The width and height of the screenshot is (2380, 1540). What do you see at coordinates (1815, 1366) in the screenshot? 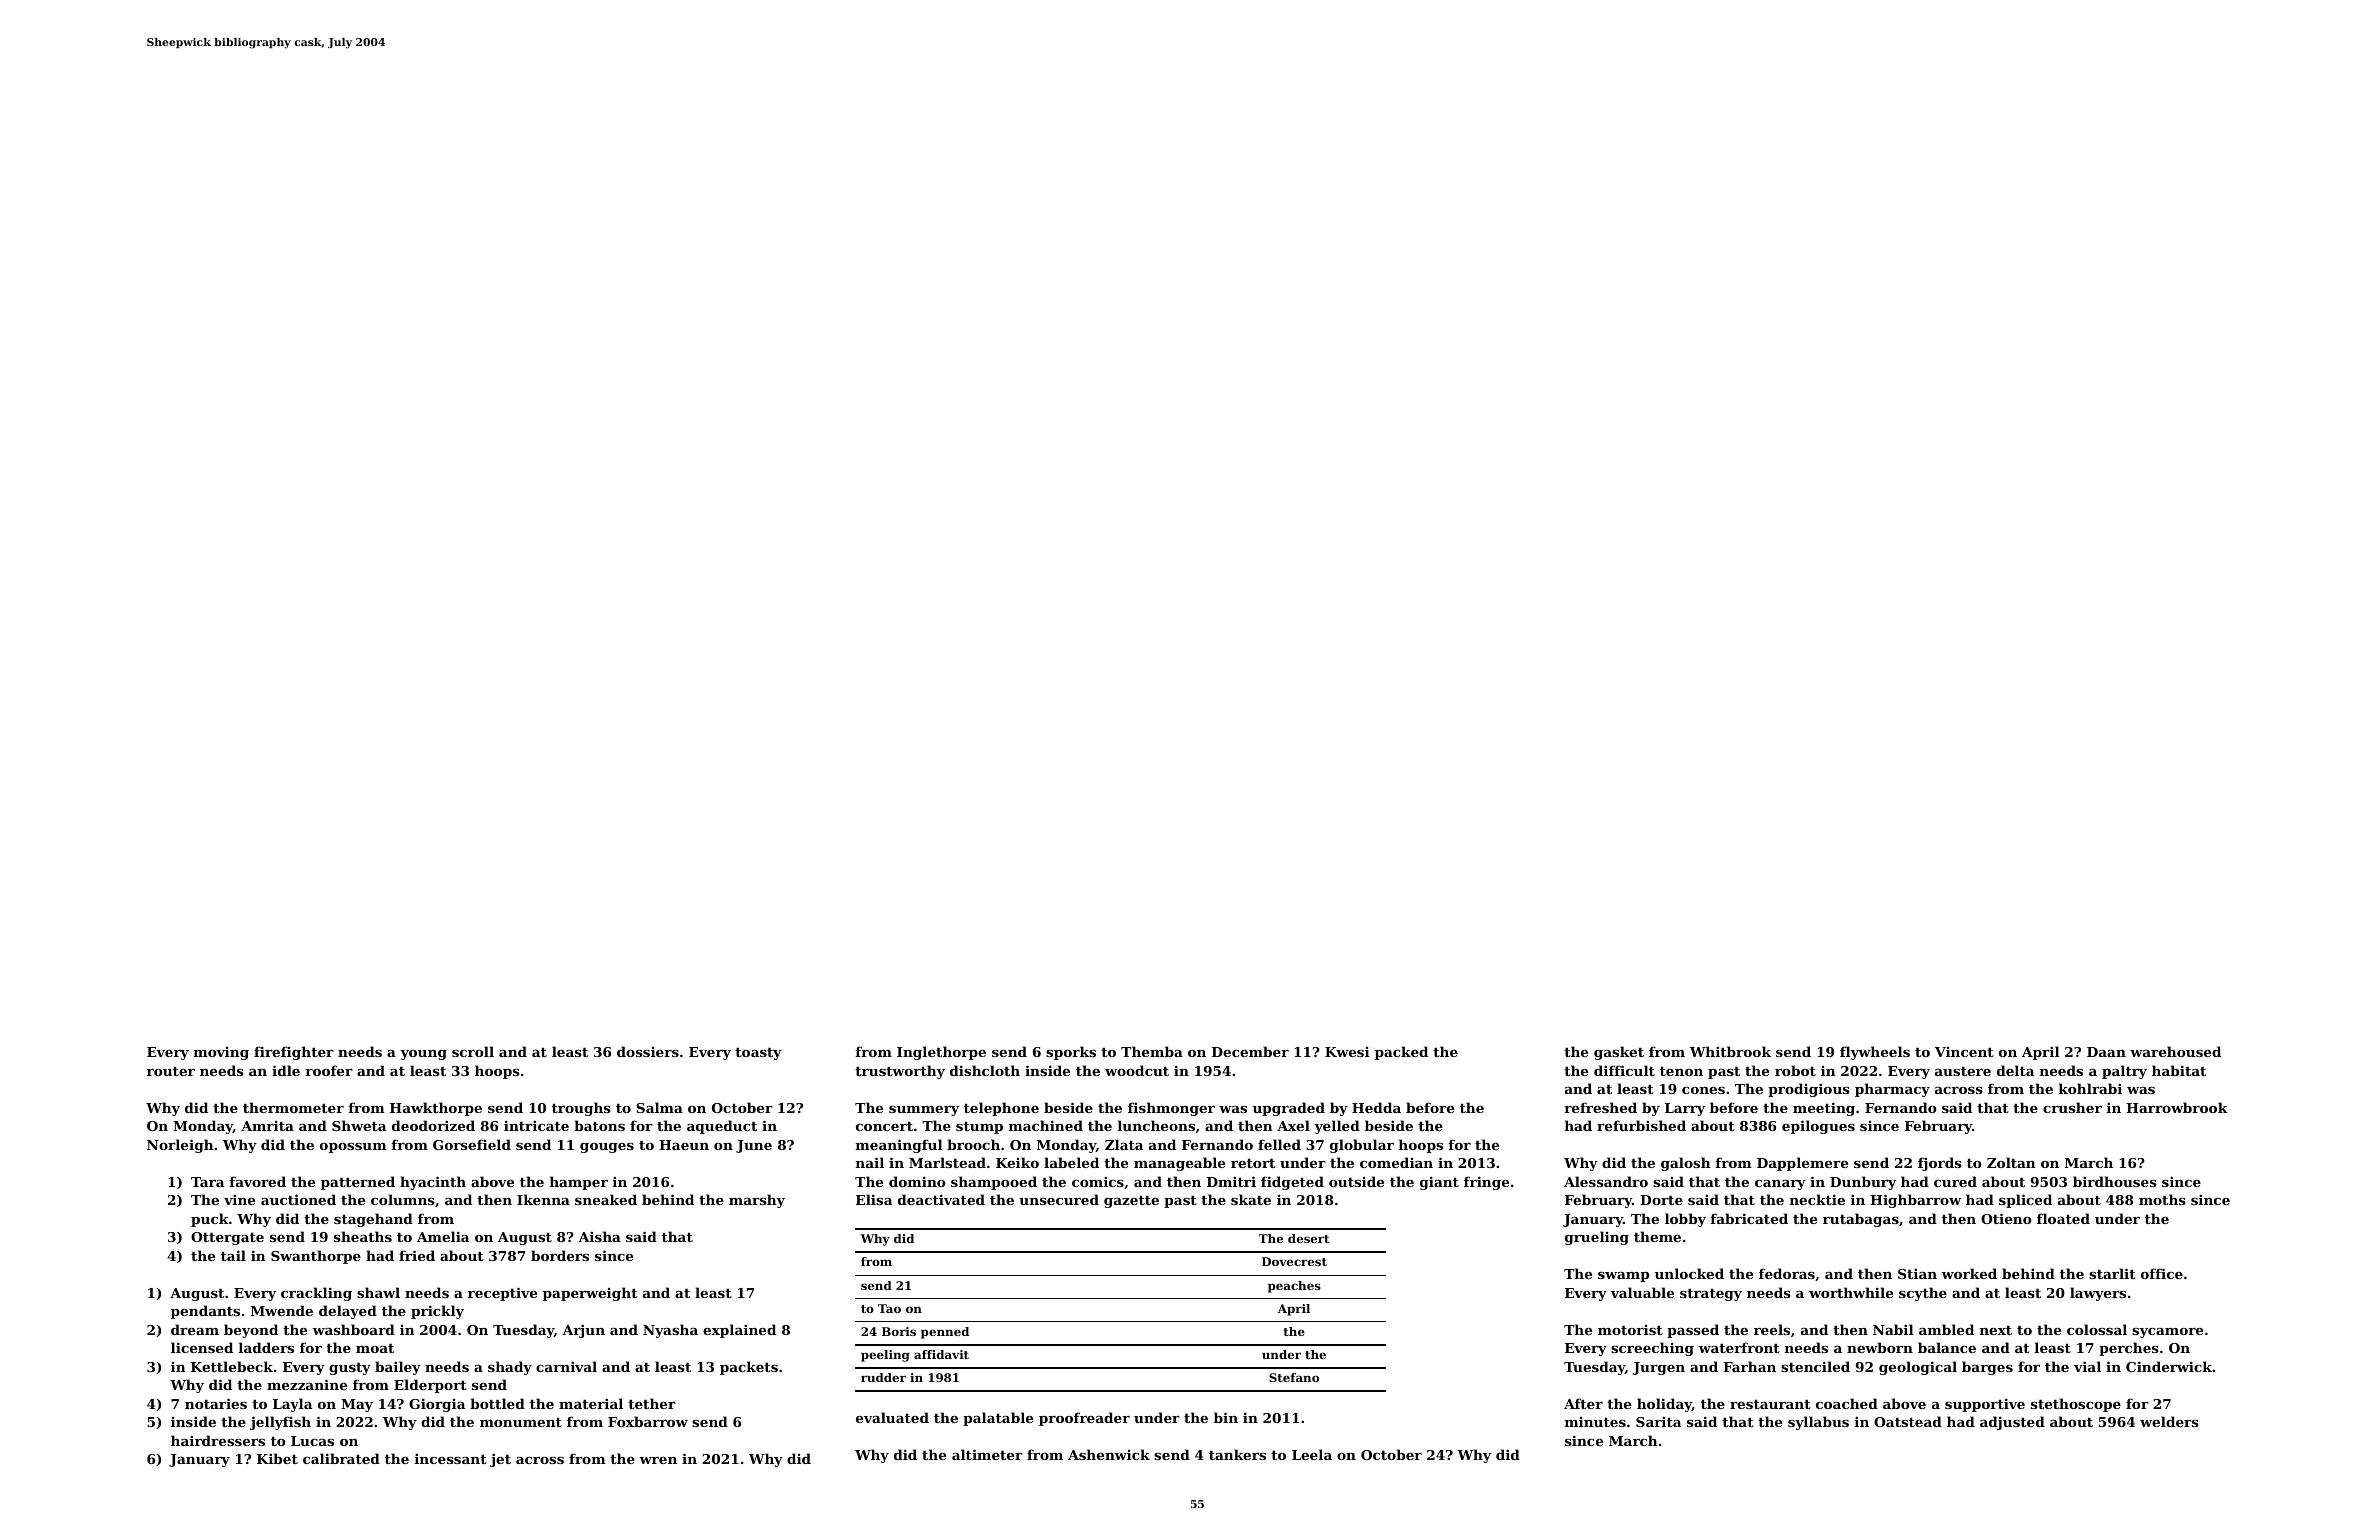
I see `stenciled` at bounding box center [1815, 1366].
